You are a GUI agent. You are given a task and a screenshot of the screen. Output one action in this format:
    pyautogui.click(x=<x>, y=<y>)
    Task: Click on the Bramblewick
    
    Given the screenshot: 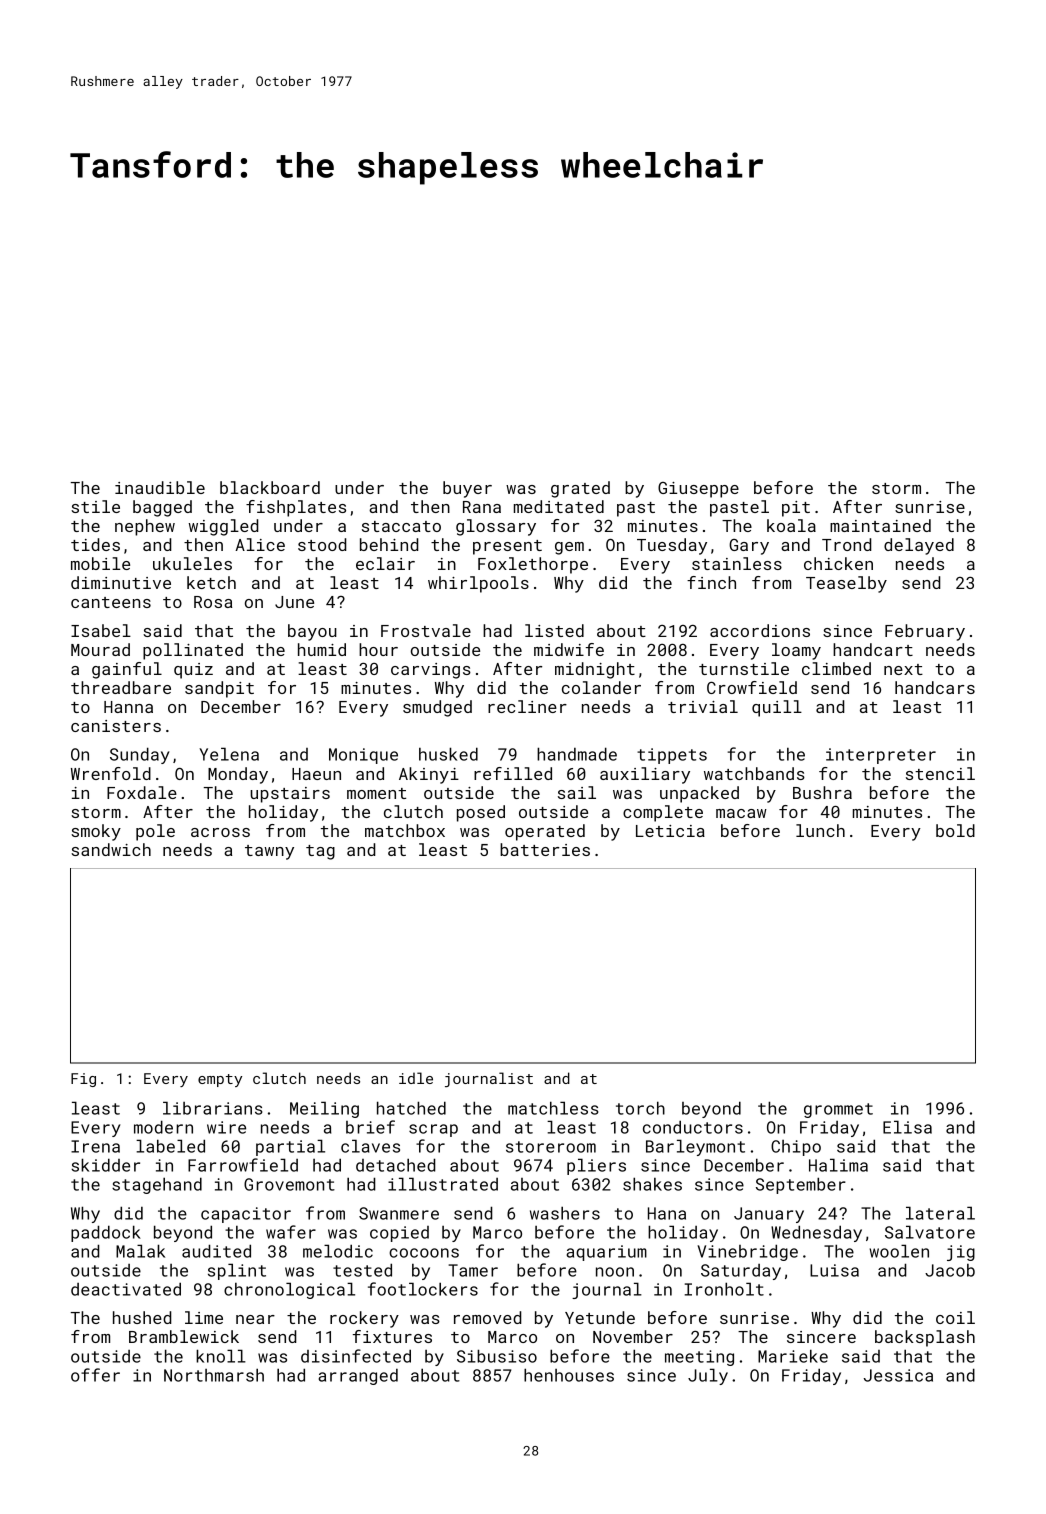 What is the action you would take?
    pyautogui.click(x=184, y=1336)
